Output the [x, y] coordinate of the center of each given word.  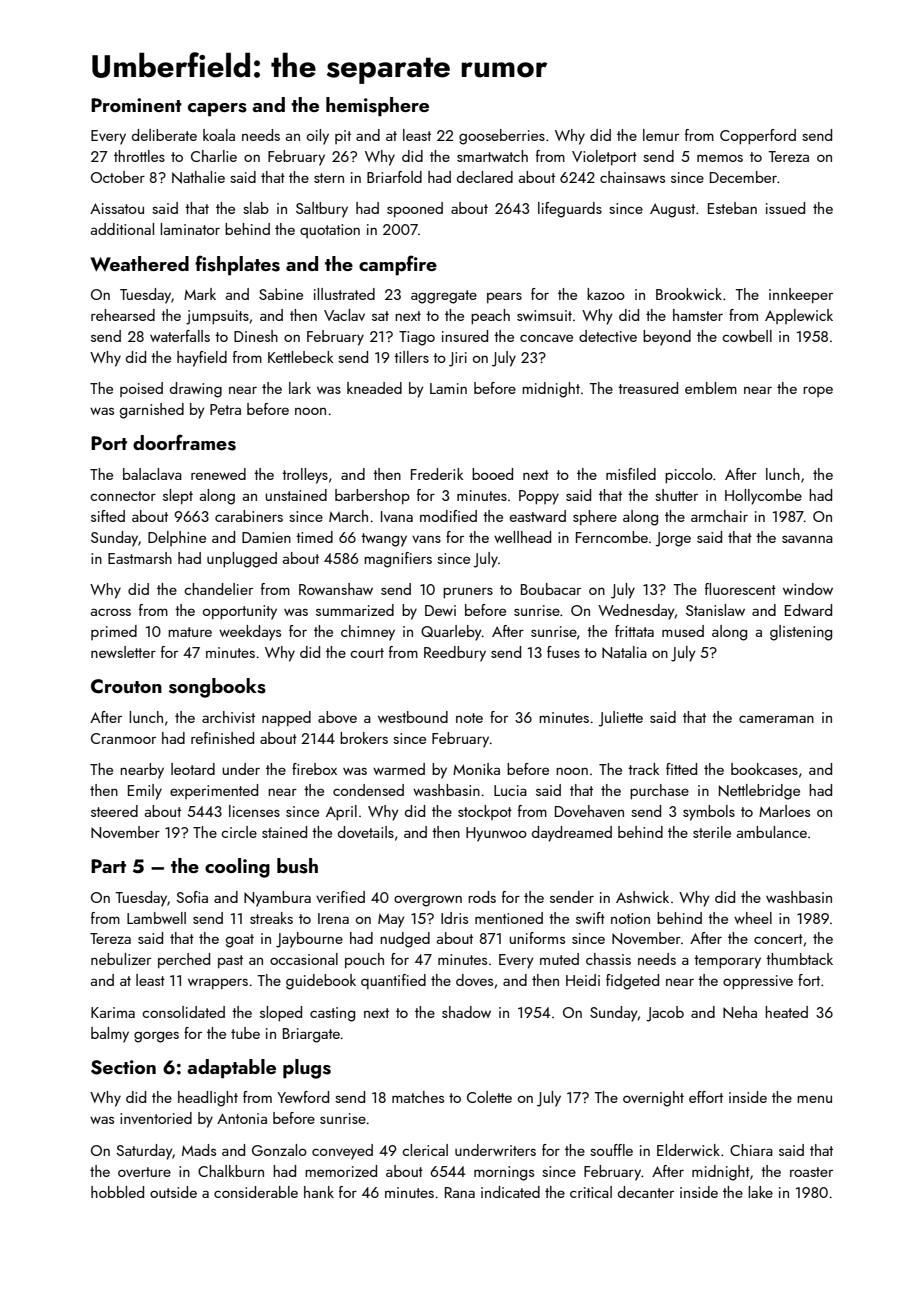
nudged [405, 940]
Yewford [303, 1097]
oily [318, 137]
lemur [661, 135]
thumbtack [799, 959]
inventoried [156, 1118]
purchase [659, 791]
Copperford [758, 136]
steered [114, 811]
